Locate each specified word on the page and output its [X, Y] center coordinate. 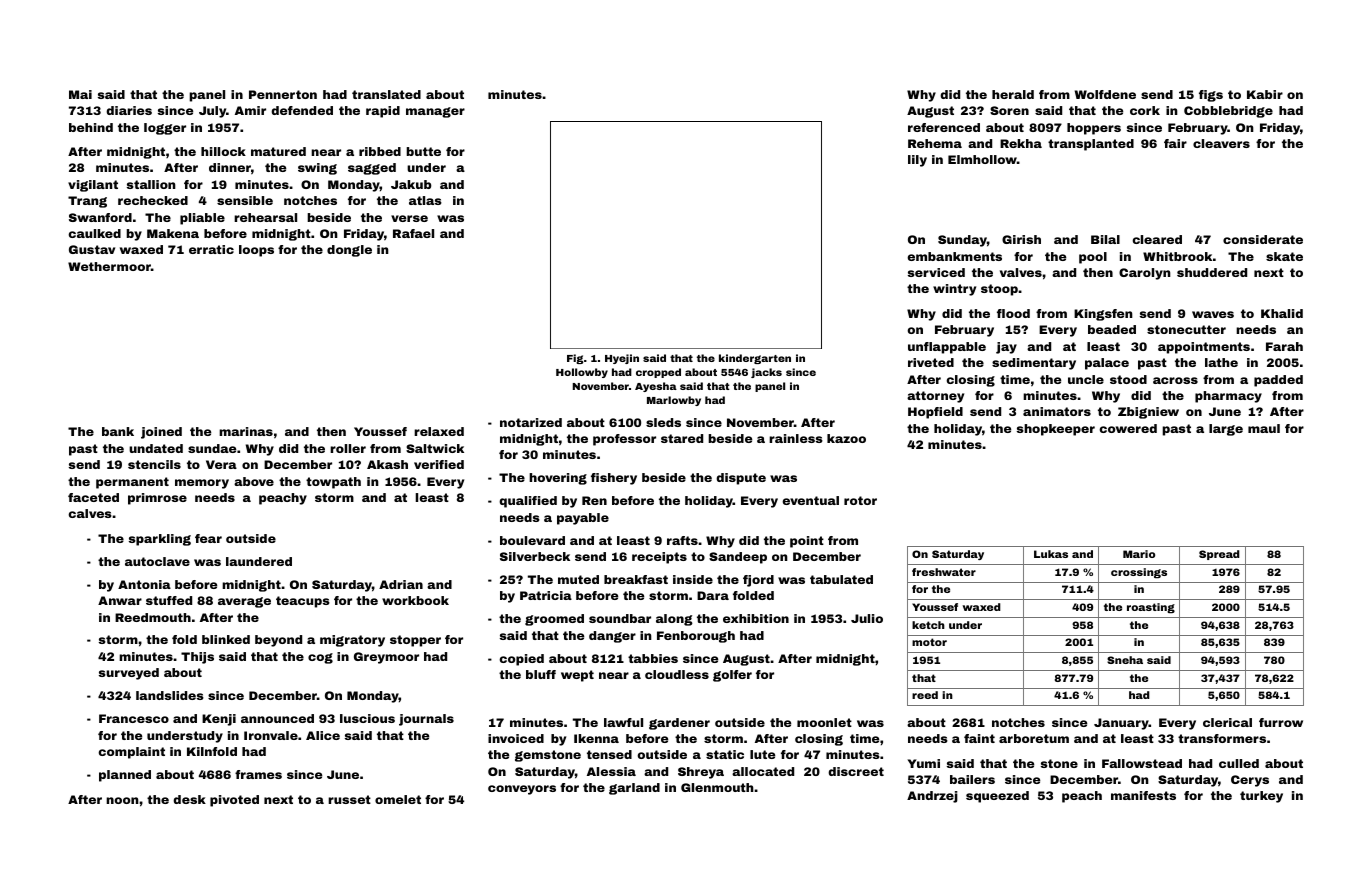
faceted [93, 497]
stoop [999, 290]
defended [302, 110]
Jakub [411, 184]
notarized [531, 422]
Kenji [219, 720]
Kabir [1265, 94]
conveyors [522, 790]
